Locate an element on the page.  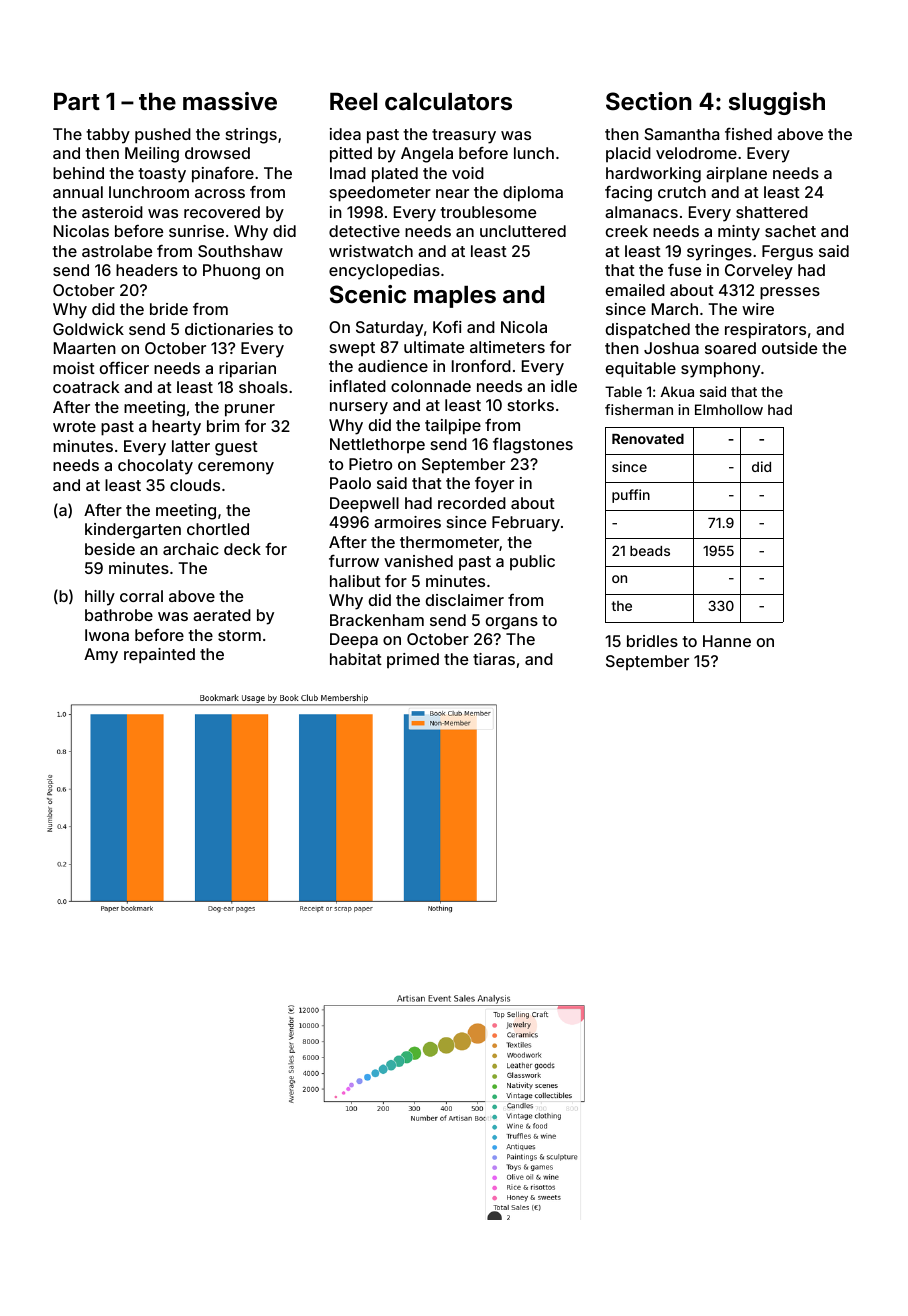
tabby is located at coordinates (108, 136).
